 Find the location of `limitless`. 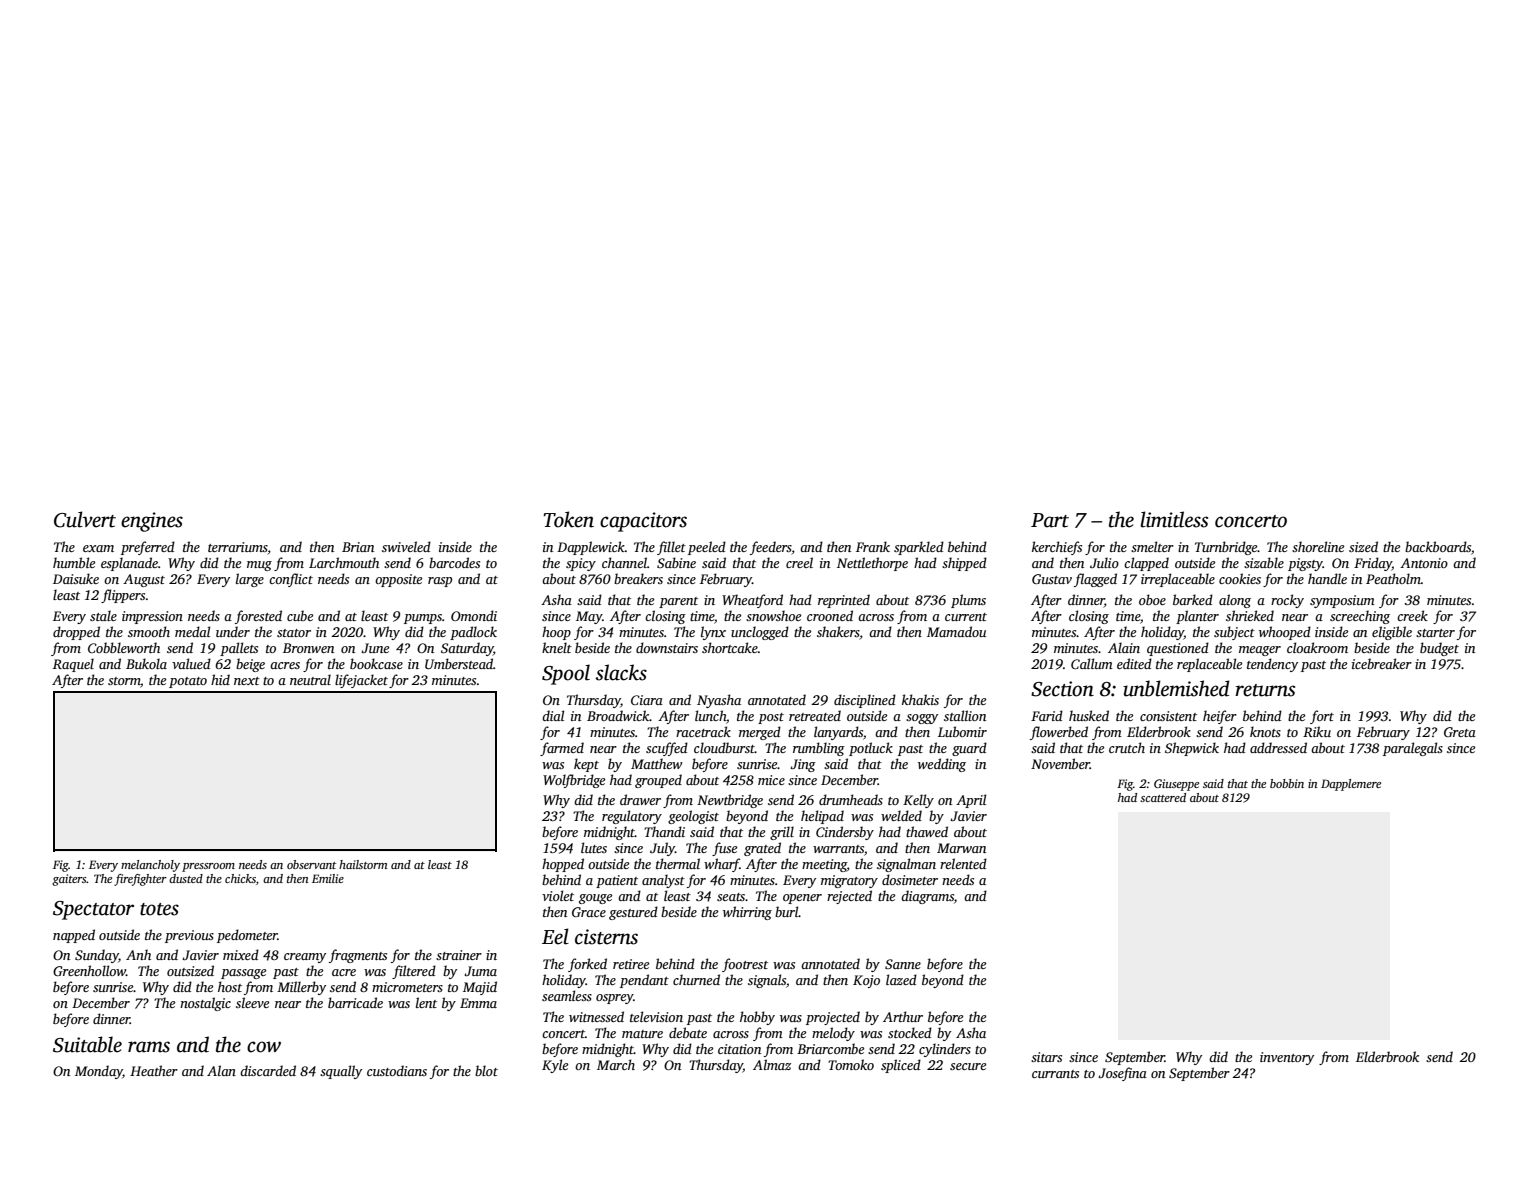

limitless is located at coordinates (1174, 519).
